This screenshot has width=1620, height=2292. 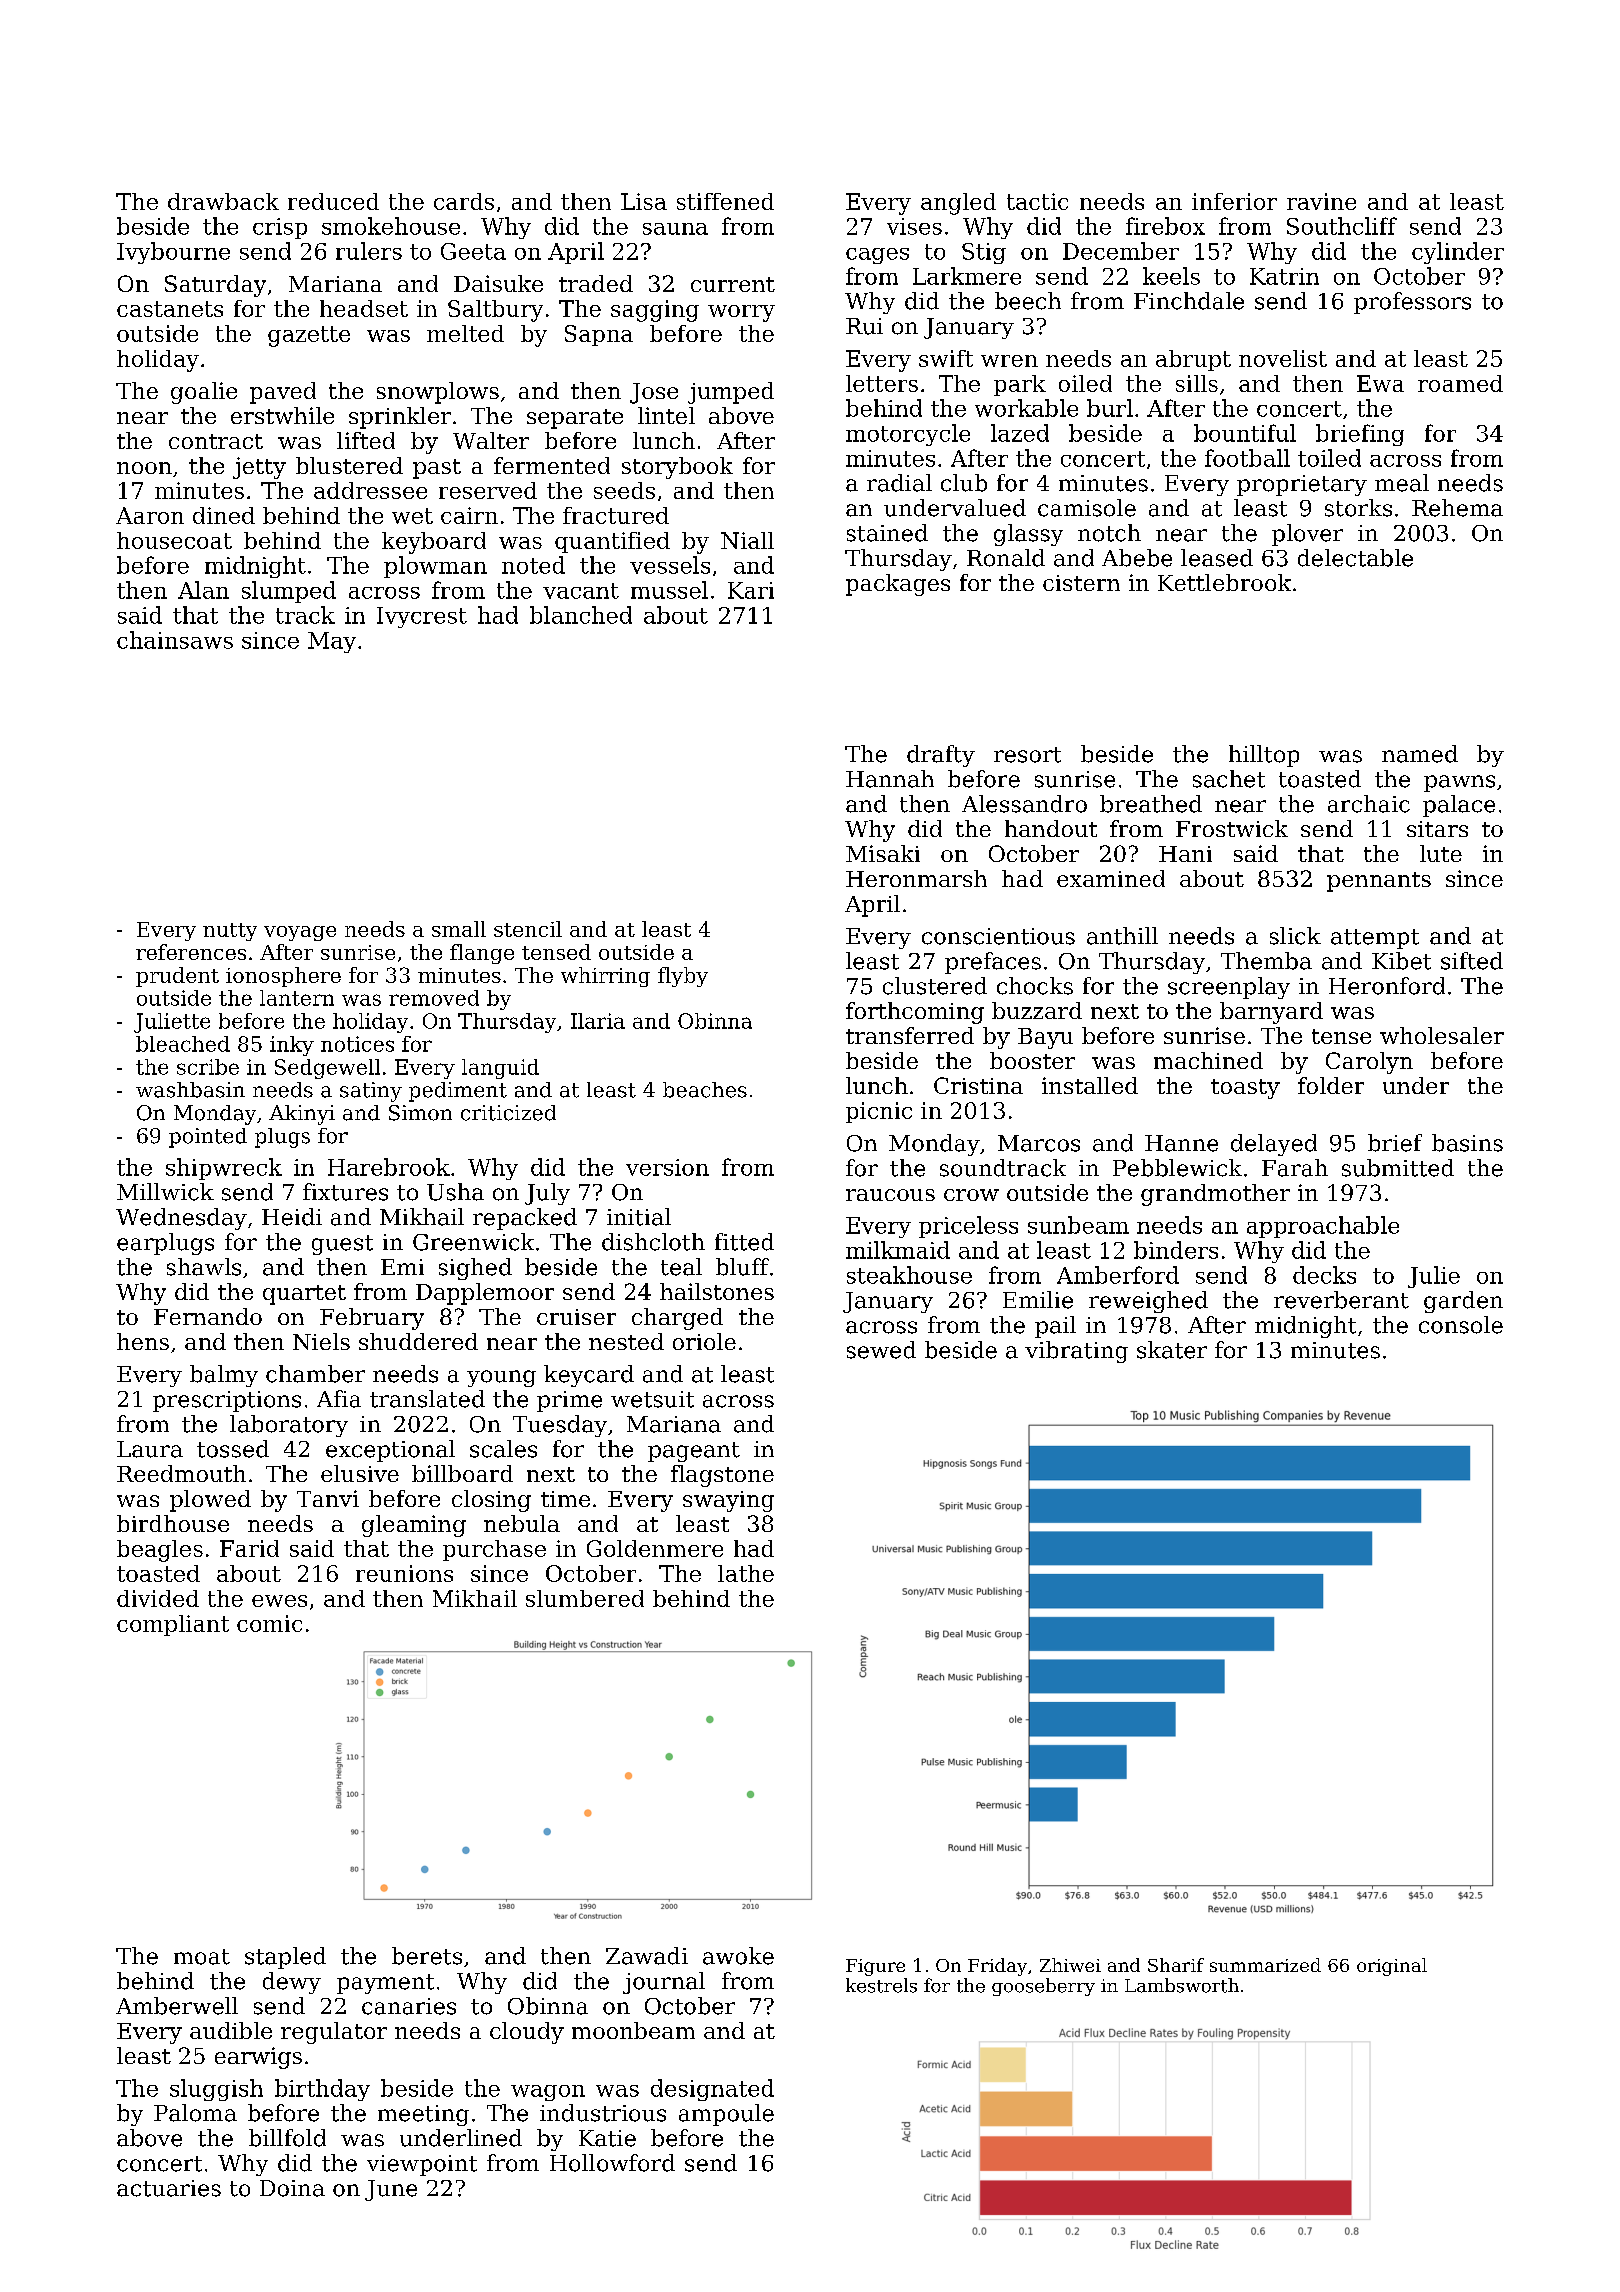 I want to click on Lambsworth, so click(x=1182, y=1985).
